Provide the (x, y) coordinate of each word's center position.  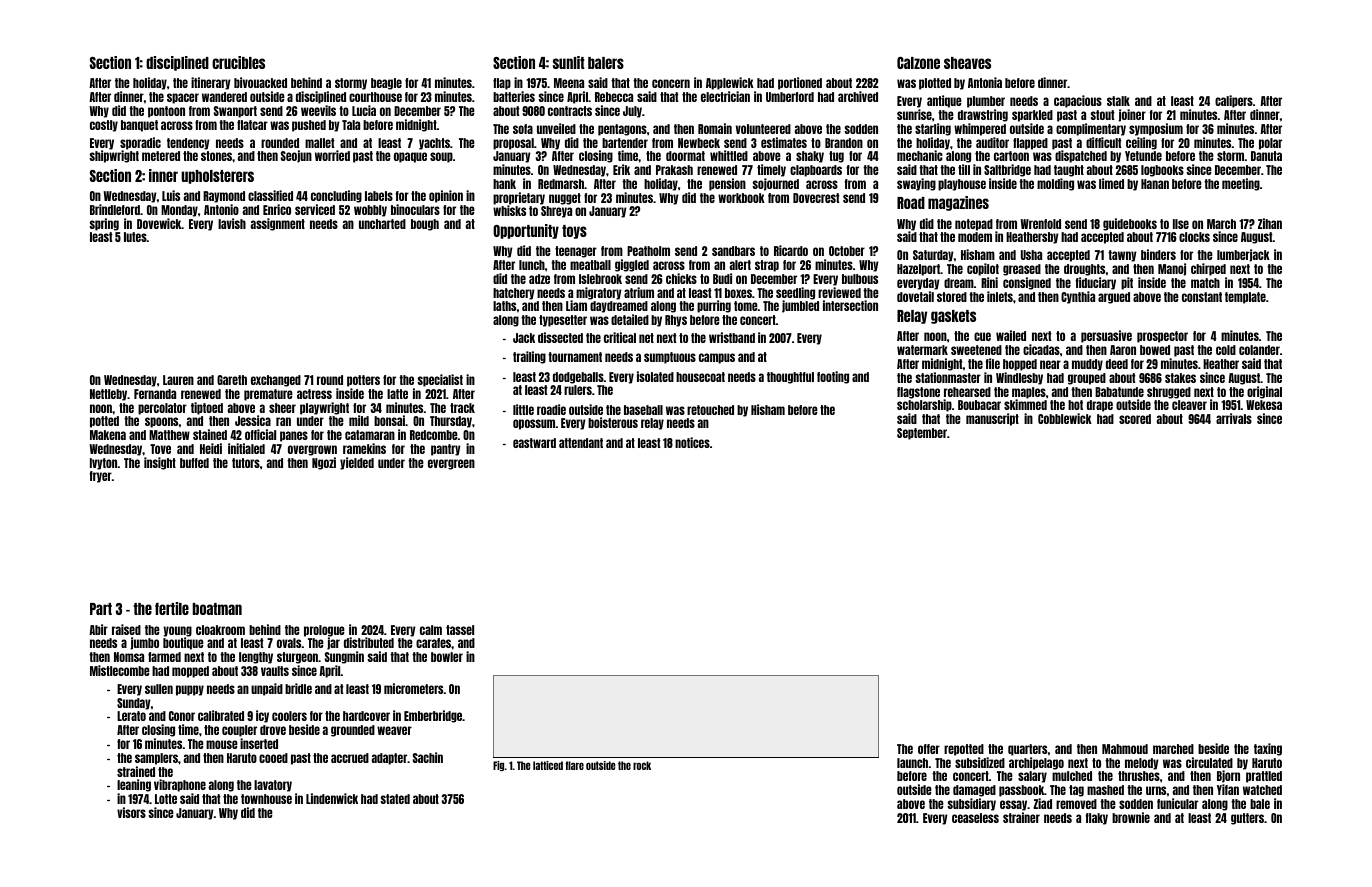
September (922, 434)
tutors (246, 463)
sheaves (967, 63)
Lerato (131, 716)
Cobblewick (1065, 418)
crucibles (238, 62)
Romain (715, 128)
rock (642, 765)
